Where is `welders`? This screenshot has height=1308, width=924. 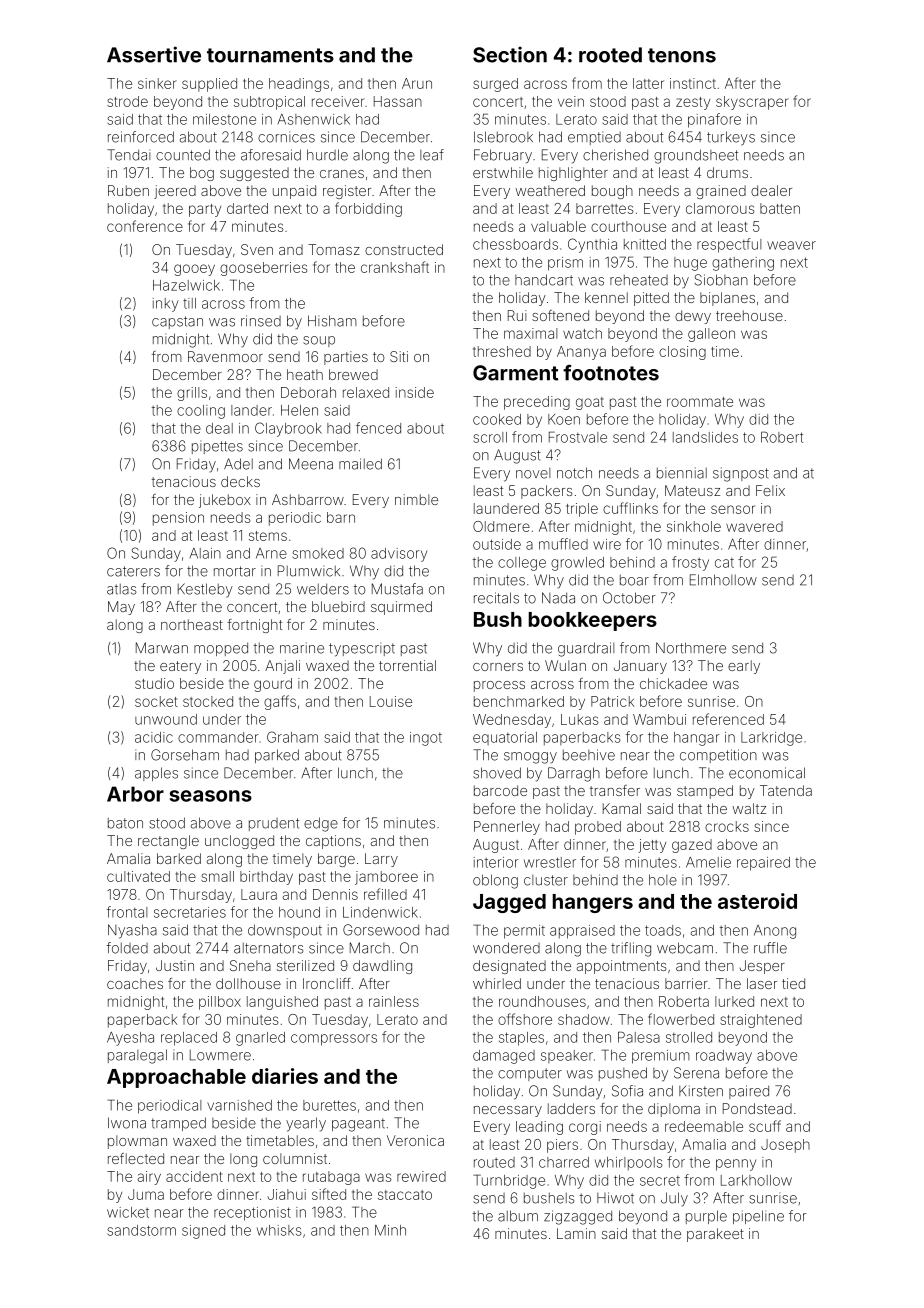
welders is located at coordinates (323, 589).
